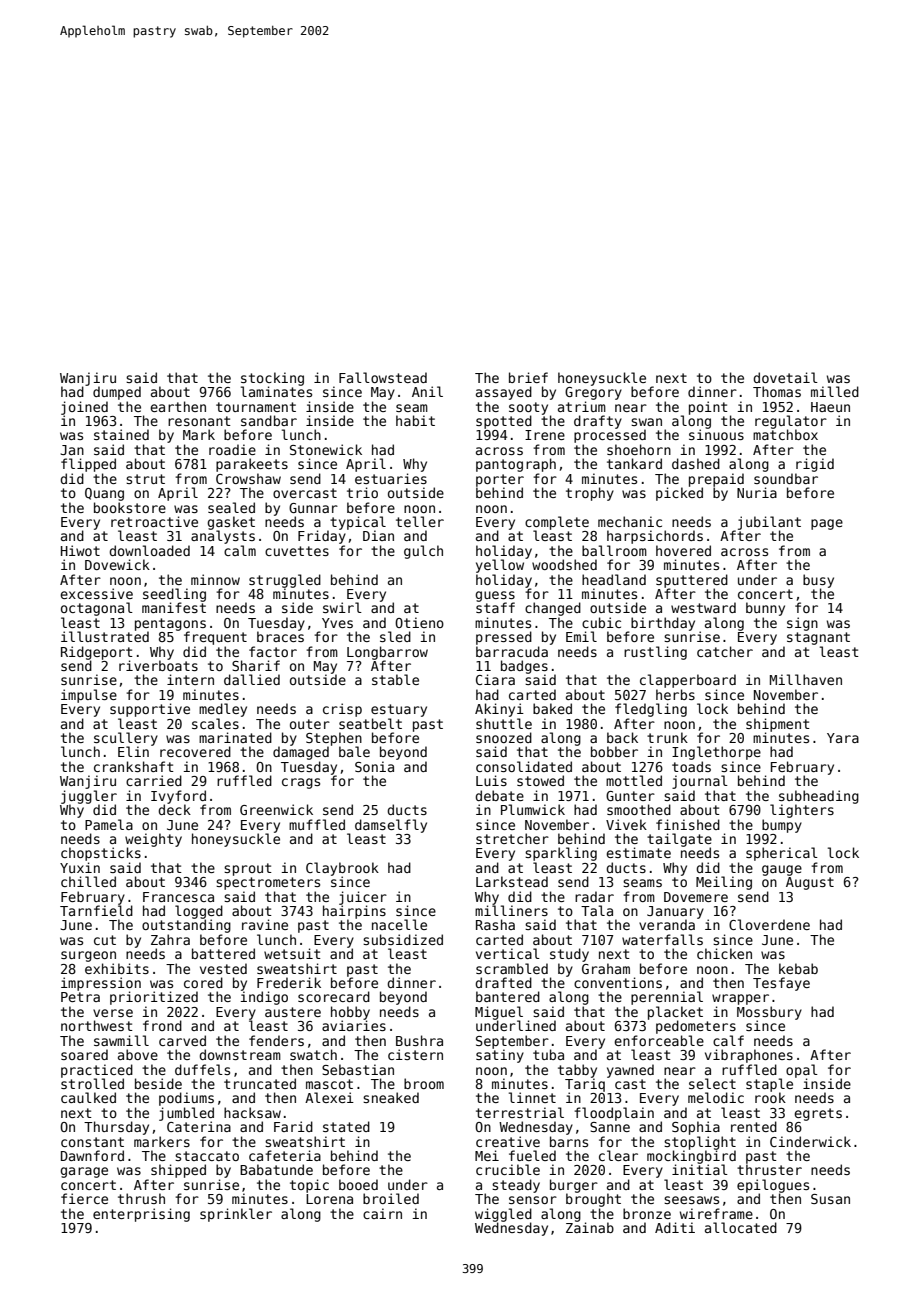 This screenshot has width=924, height=1308. I want to click on stretcher, so click(512, 838).
